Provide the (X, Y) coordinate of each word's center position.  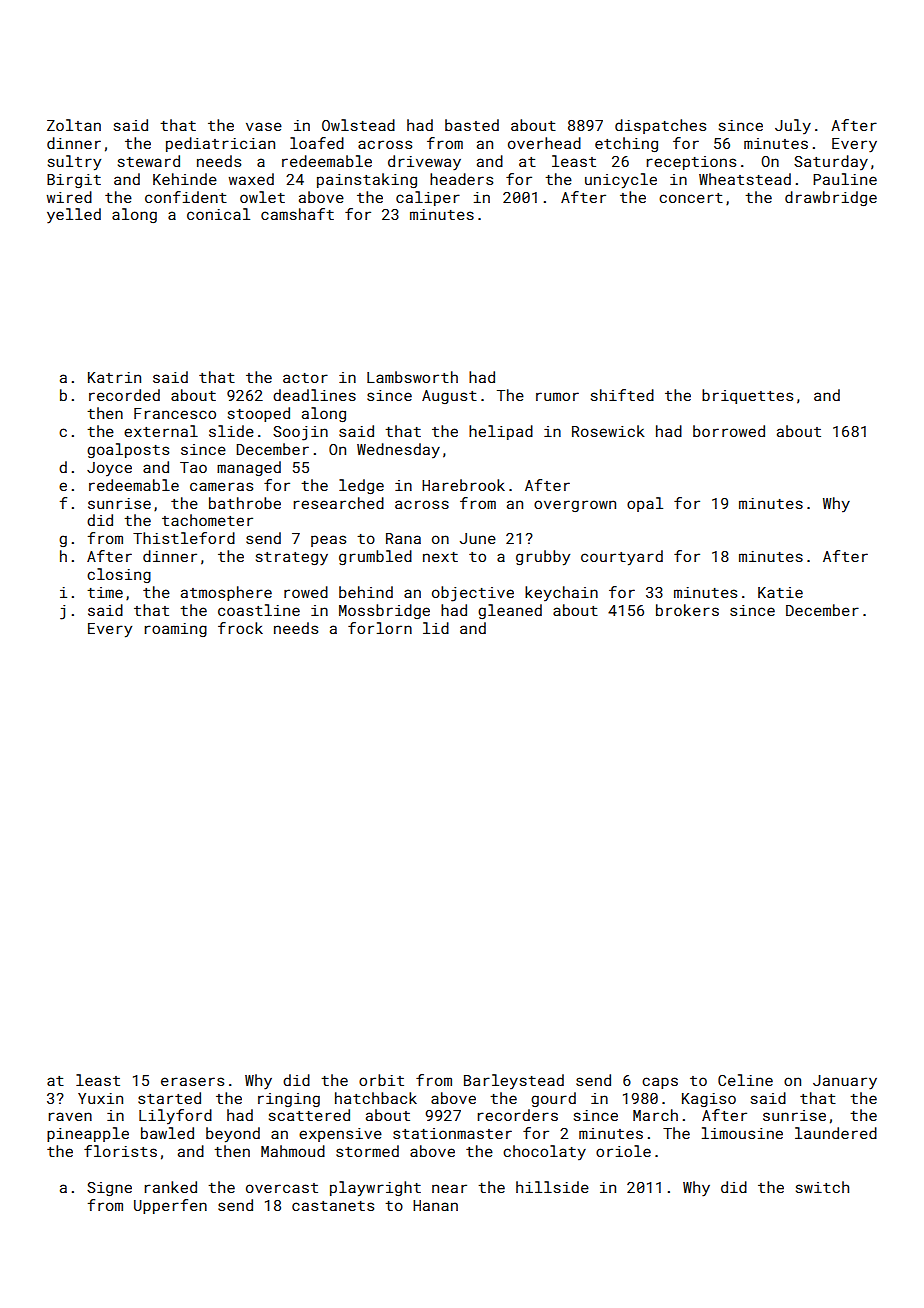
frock (240, 628)
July (793, 126)
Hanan (435, 1205)
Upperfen (170, 1206)
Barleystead (514, 1081)
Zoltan (74, 125)
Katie (780, 592)
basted (472, 125)
